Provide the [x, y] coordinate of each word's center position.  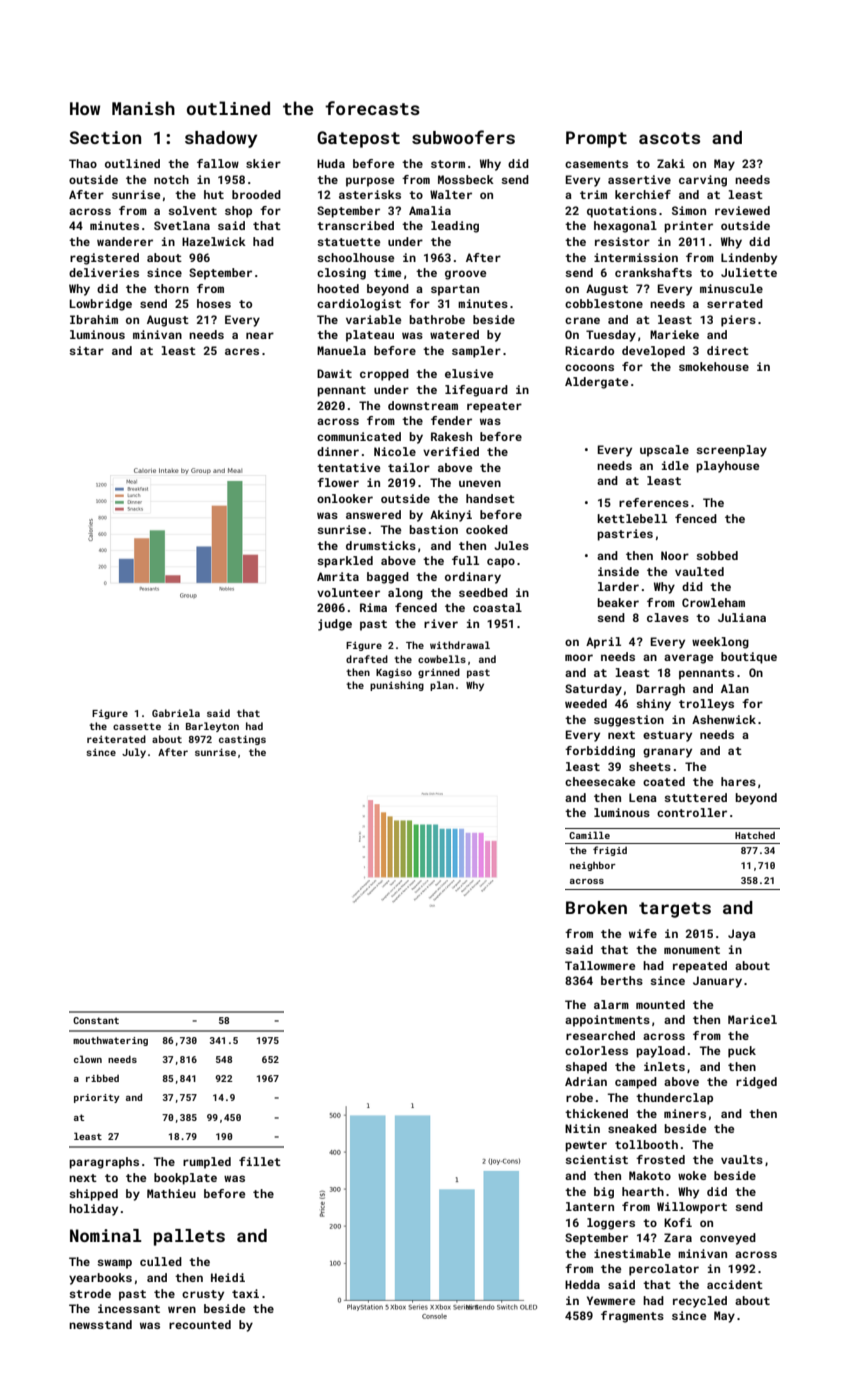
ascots [669, 138]
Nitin [582, 1128]
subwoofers [463, 137]
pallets [189, 1237]
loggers [611, 1224]
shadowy [221, 139]
